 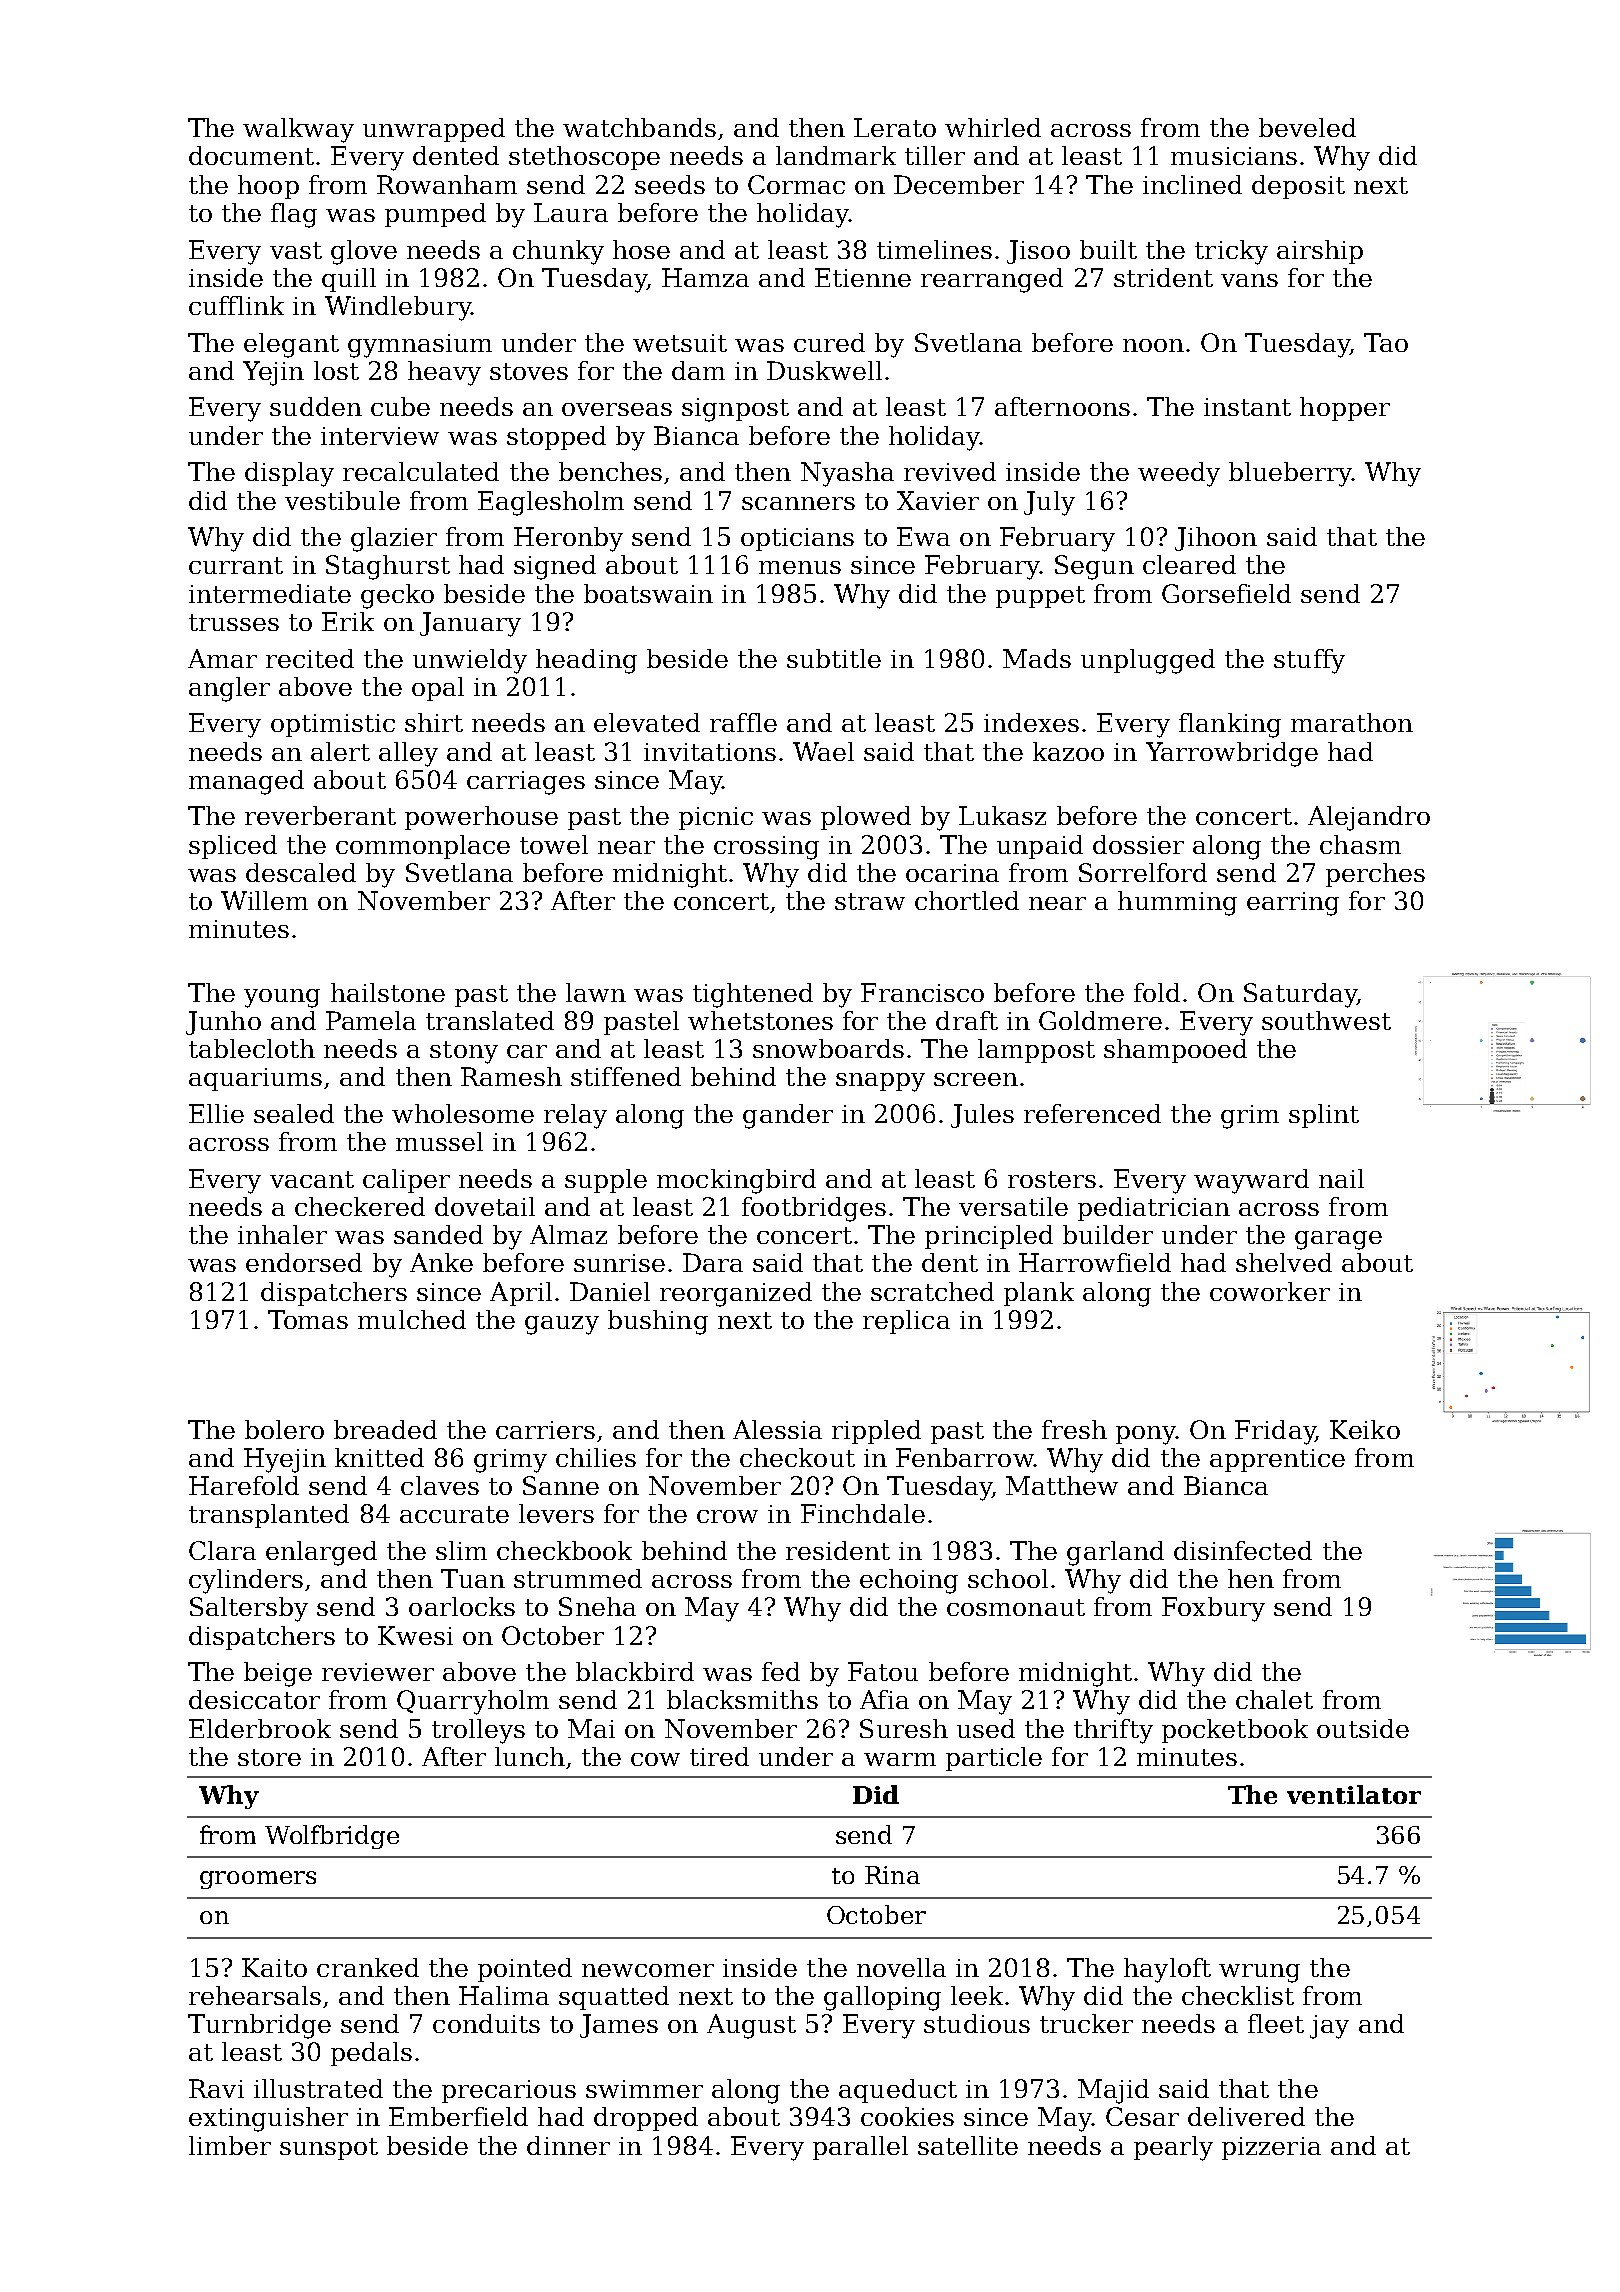 What do you see at coordinates (860, 2148) in the document?
I see `parallel` at bounding box center [860, 2148].
